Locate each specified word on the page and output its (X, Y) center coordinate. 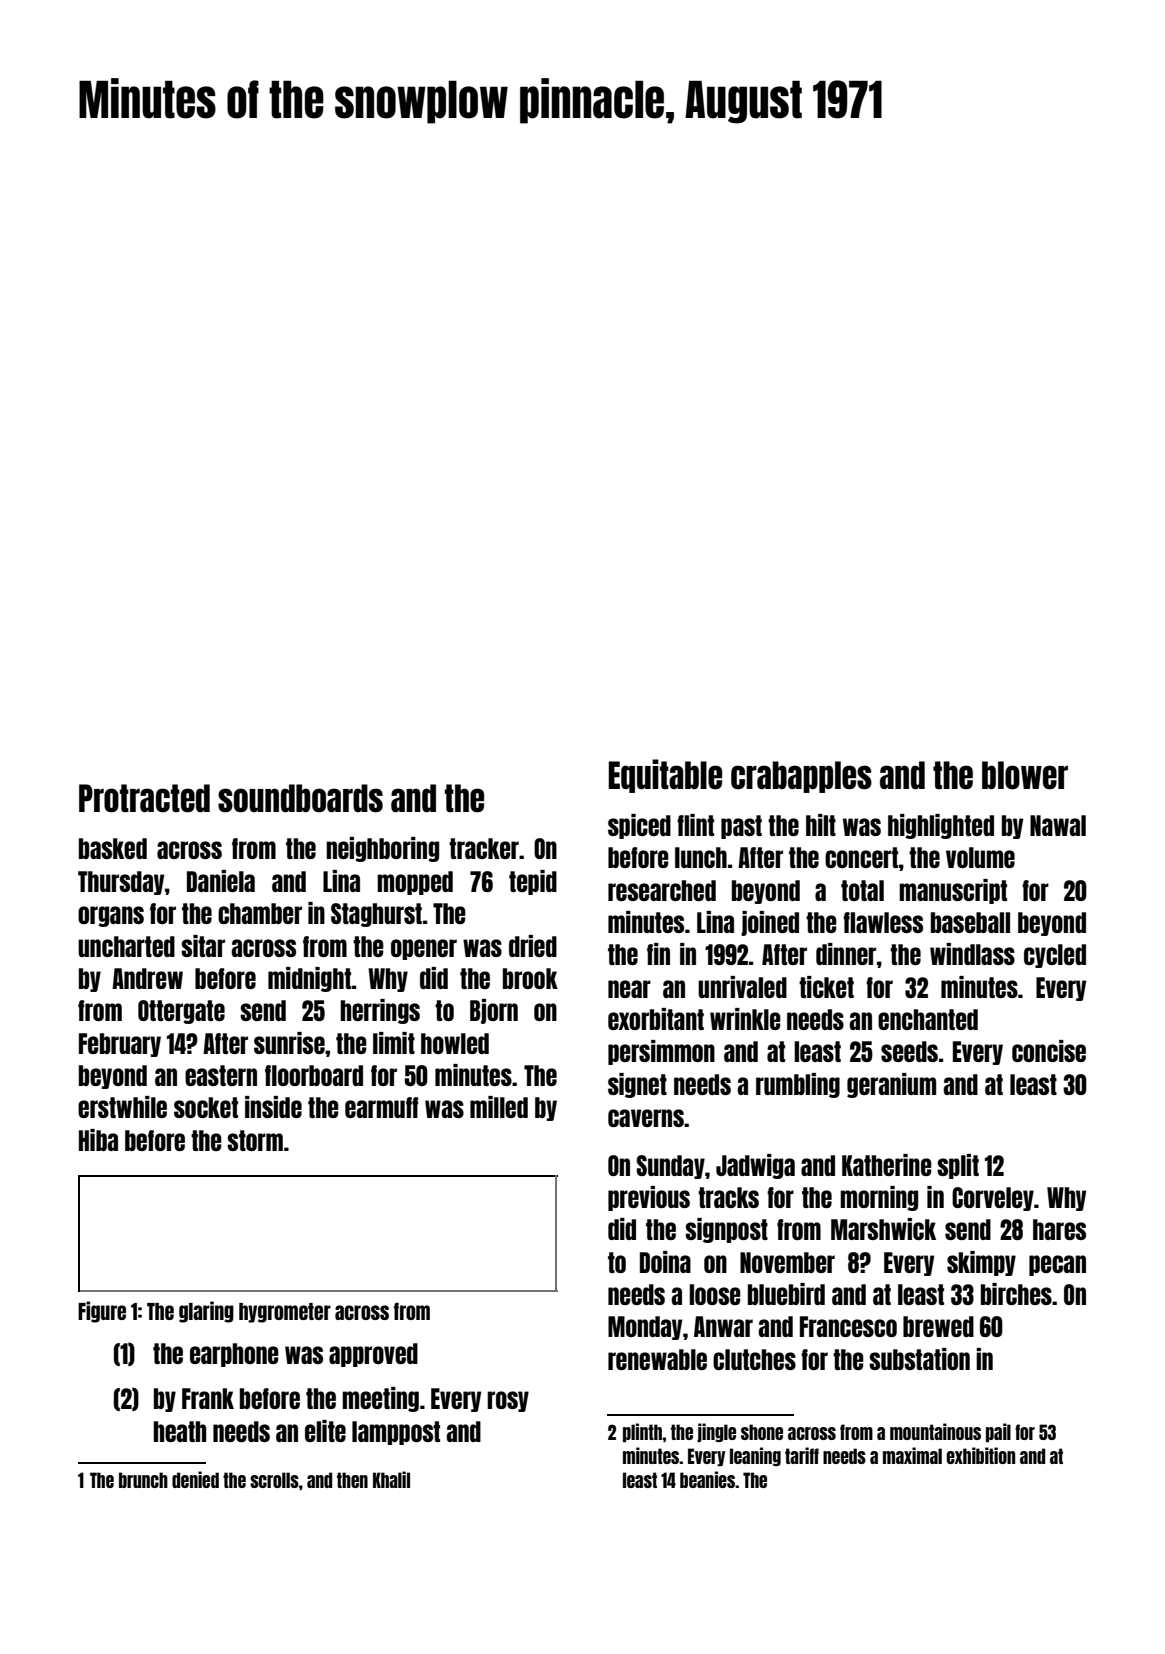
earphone (234, 1355)
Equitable (665, 776)
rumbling (798, 1085)
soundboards (300, 798)
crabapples (801, 777)
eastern (221, 1075)
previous (649, 1198)
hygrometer (285, 1313)
